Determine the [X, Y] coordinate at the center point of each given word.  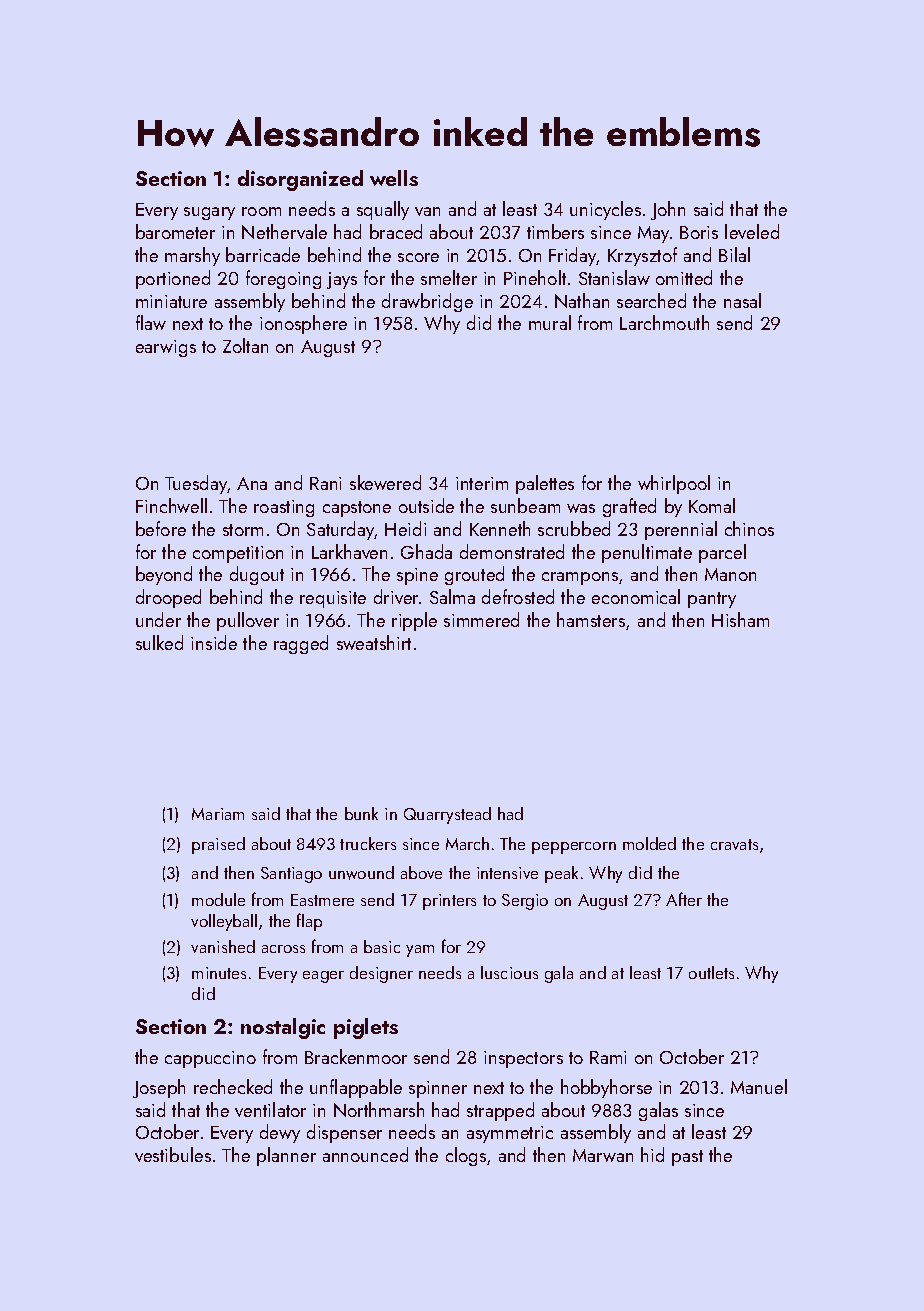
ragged [301, 644]
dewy [280, 1133]
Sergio [525, 902]
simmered [481, 619]
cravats [734, 844]
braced [396, 231]
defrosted [518, 596]
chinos [749, 528]
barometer [175, 231]
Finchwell [171, 505]
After [684, 899]
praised [218, 845]
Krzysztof [642, 256]
